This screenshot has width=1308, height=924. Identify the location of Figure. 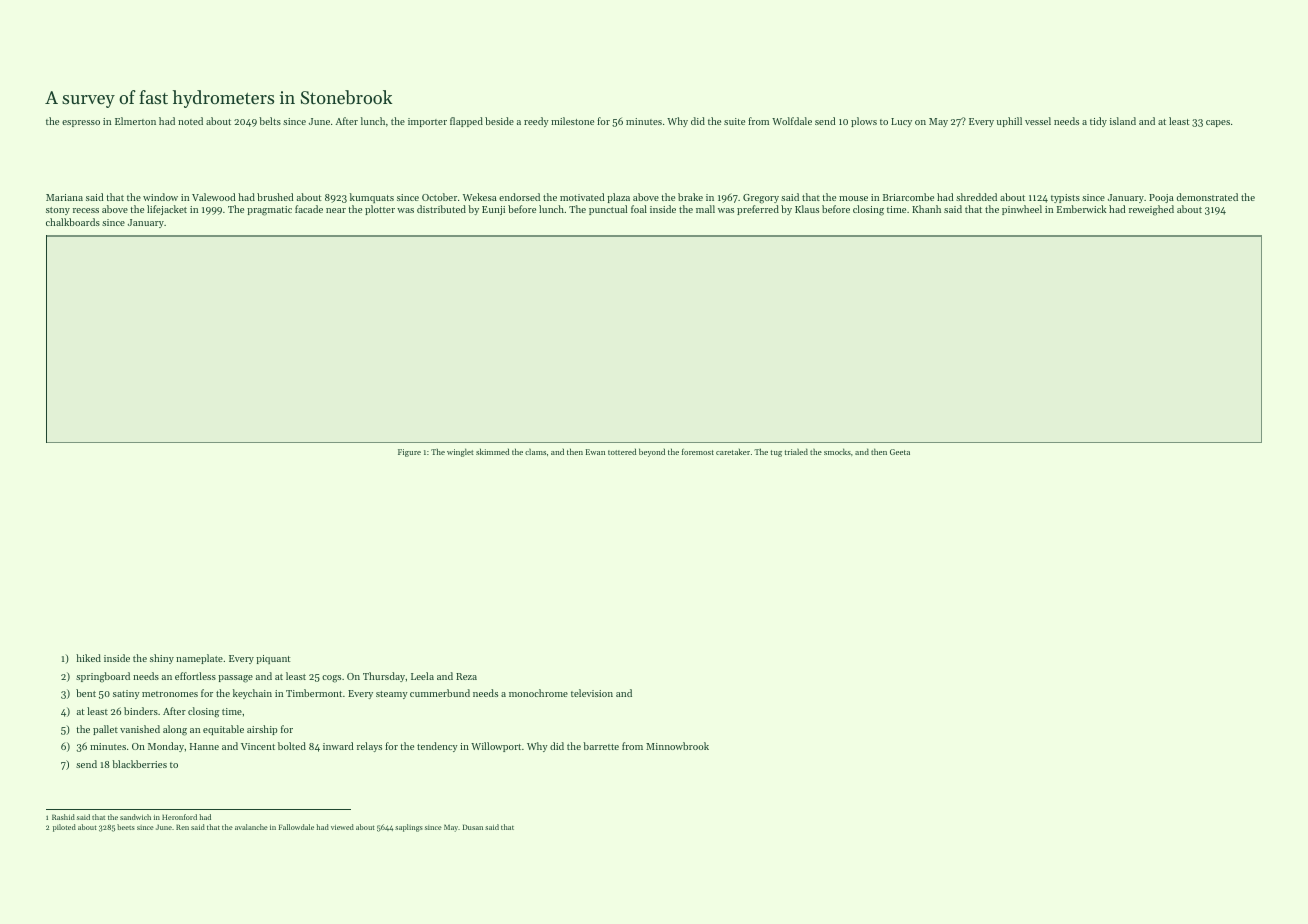
(409, 453).
